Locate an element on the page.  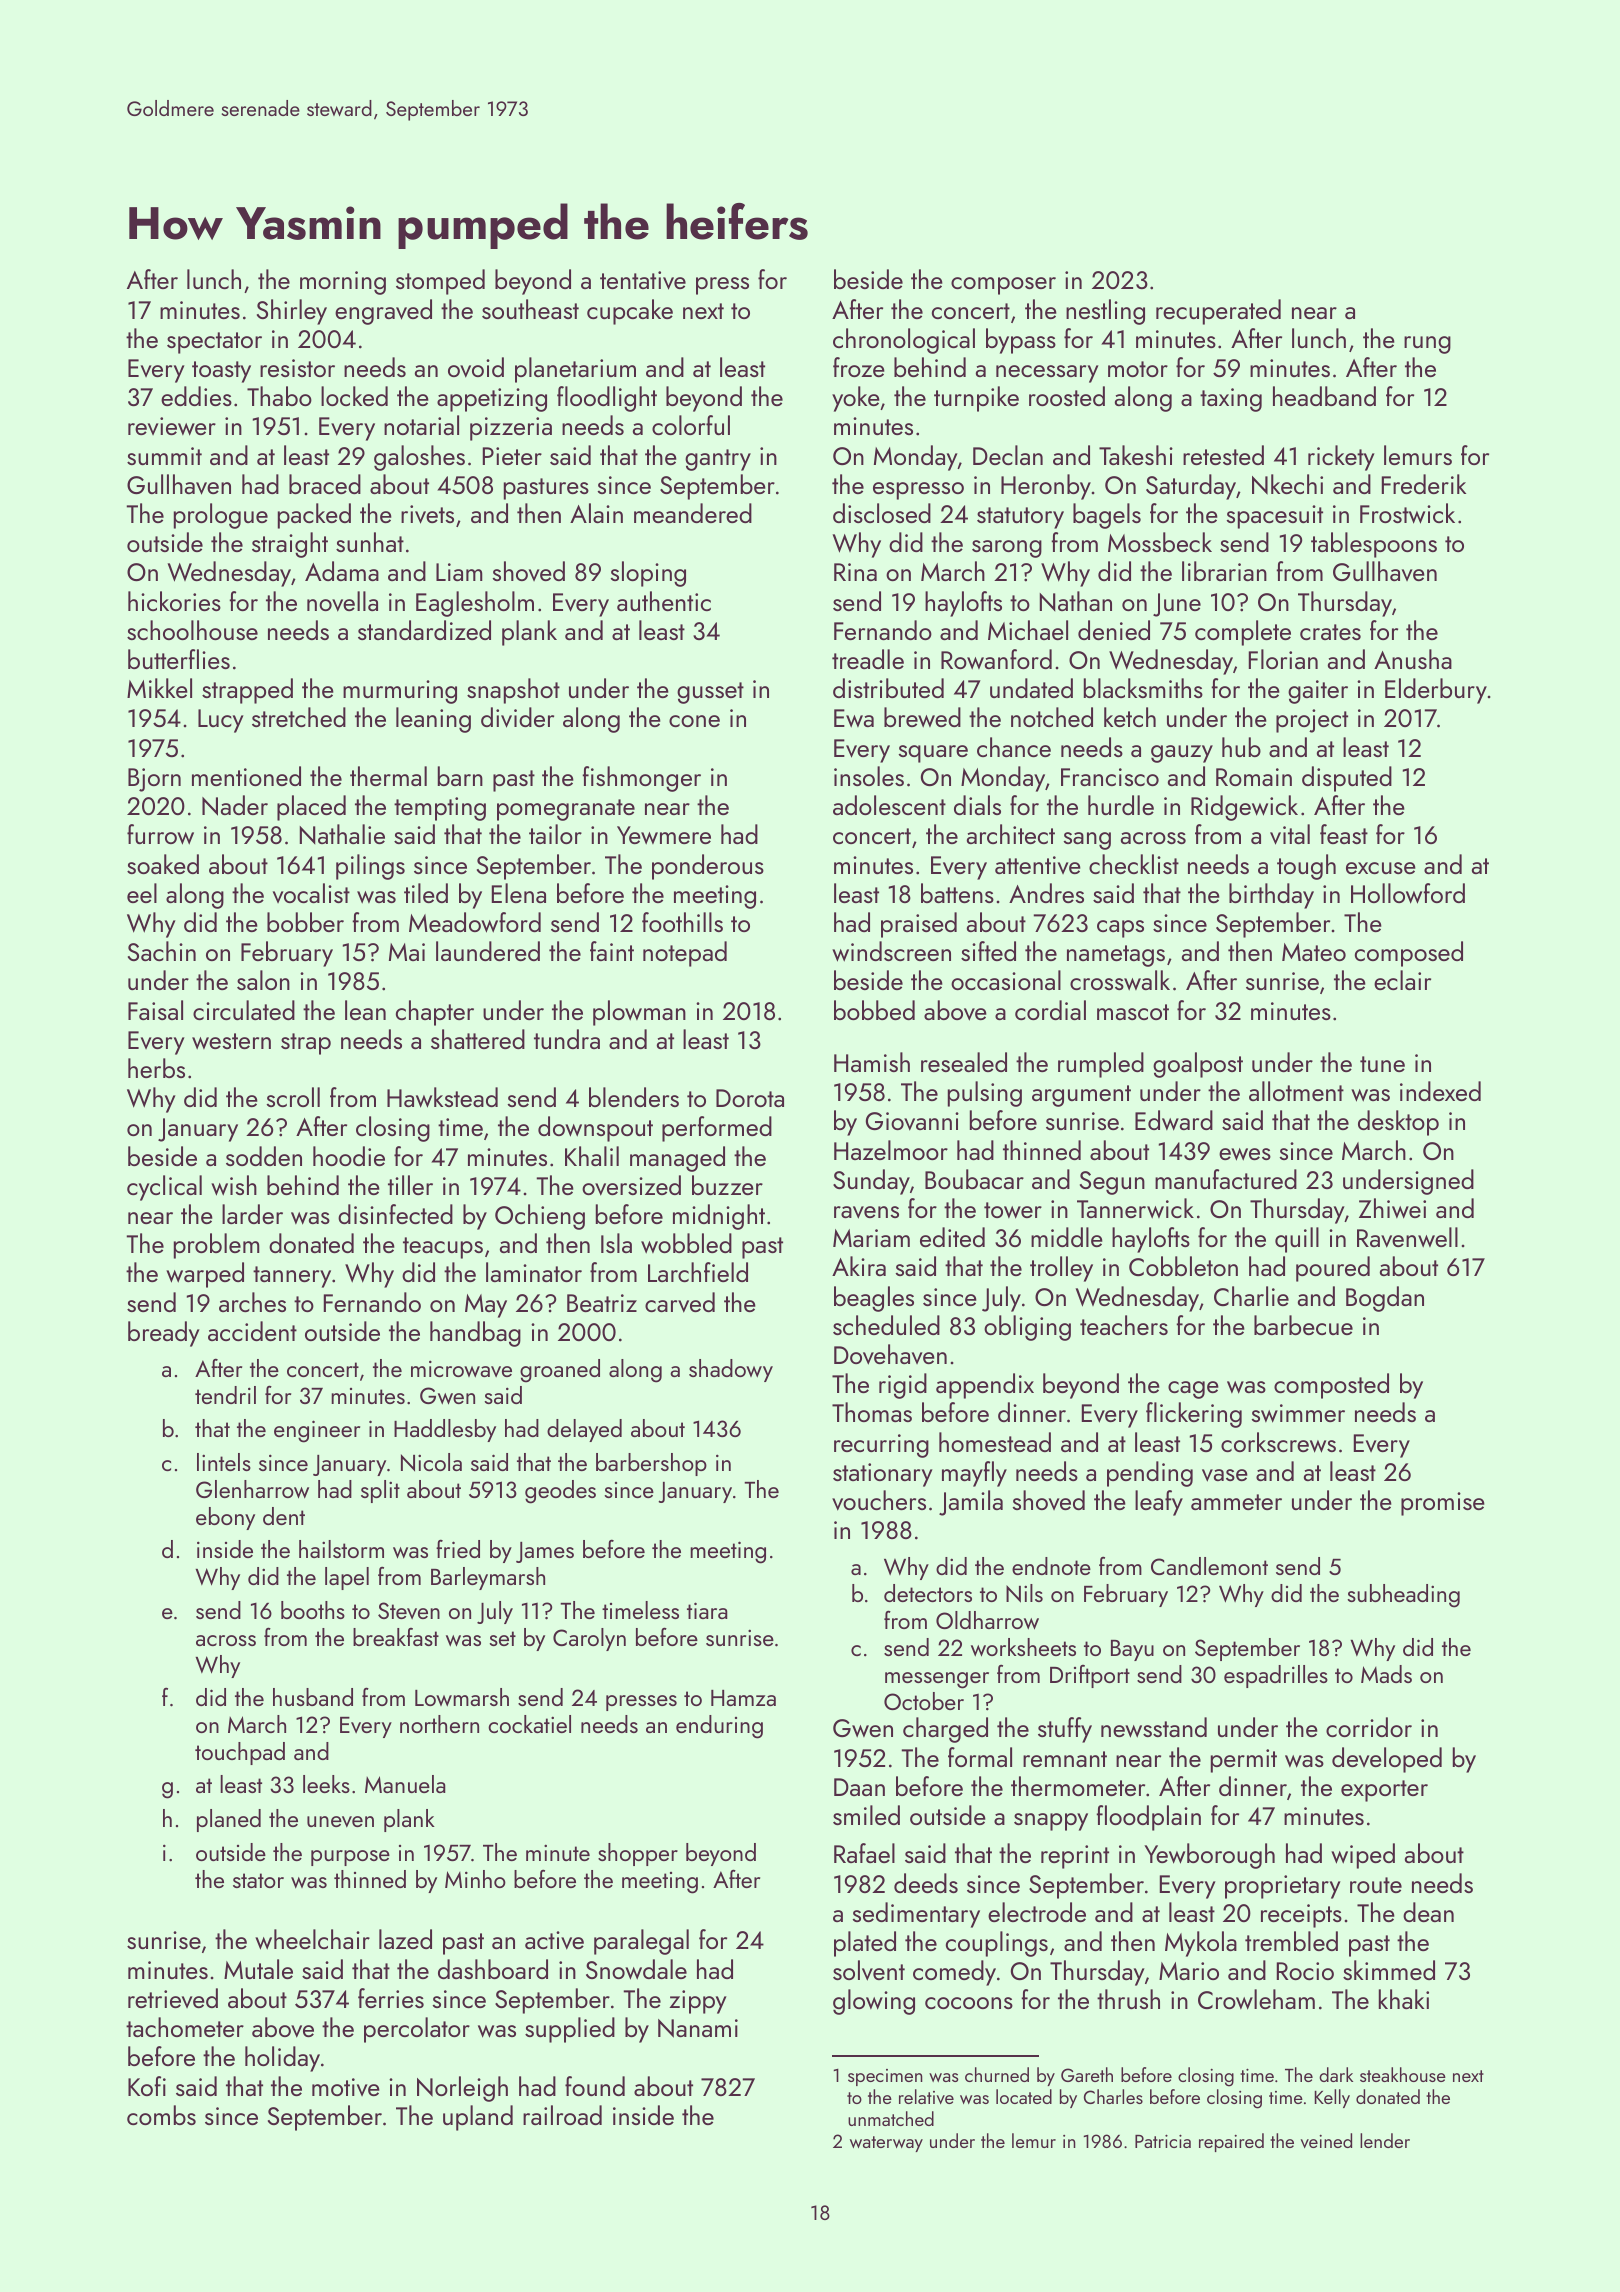
delayed is located at coordinates (584, 1430).
